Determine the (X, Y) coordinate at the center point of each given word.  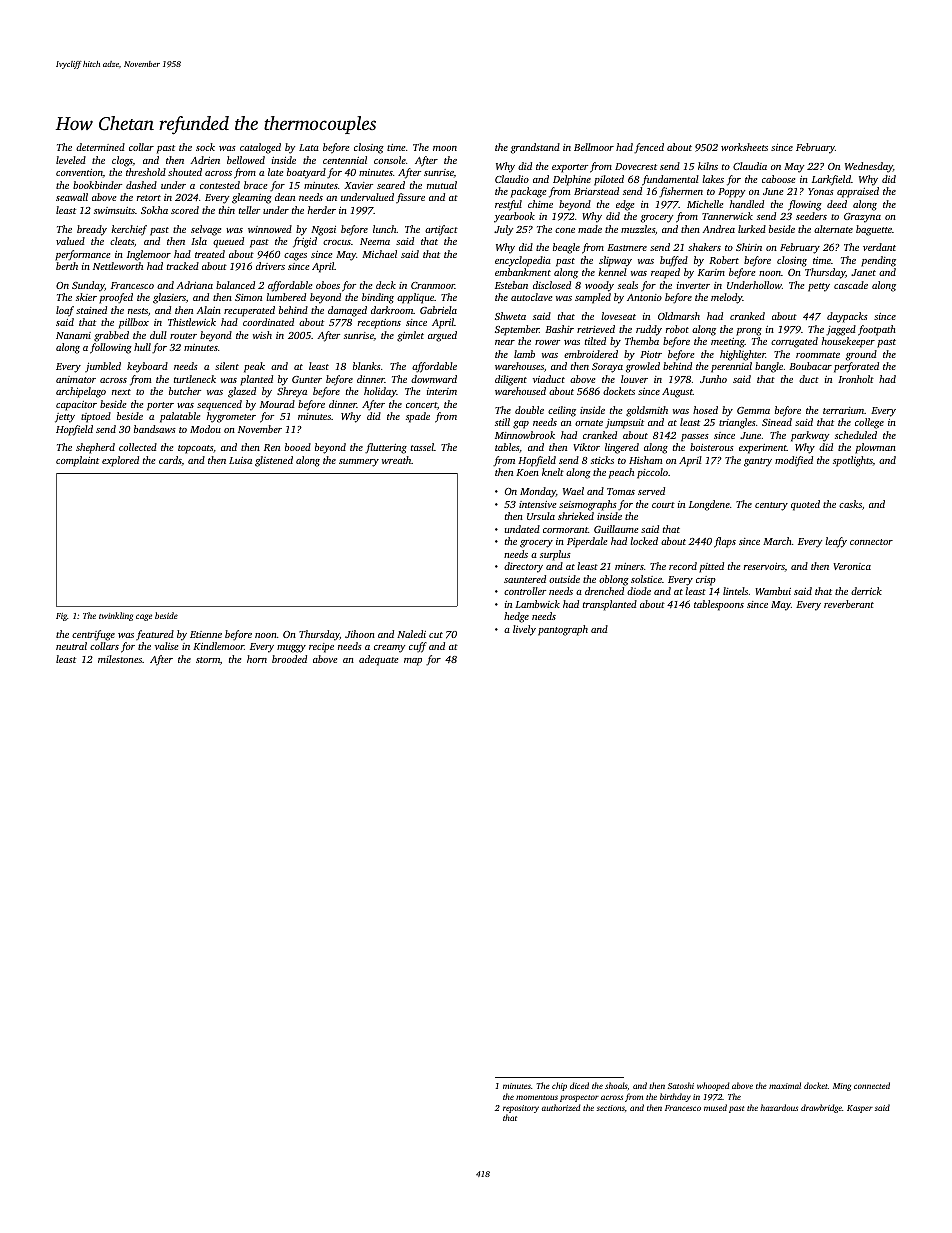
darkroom (392, 310)
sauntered (525, 579)
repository (521, 1109)
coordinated (268, 322)
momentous (537, 1097)
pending (878, 261)
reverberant (849, 604)
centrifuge (93, 635)
